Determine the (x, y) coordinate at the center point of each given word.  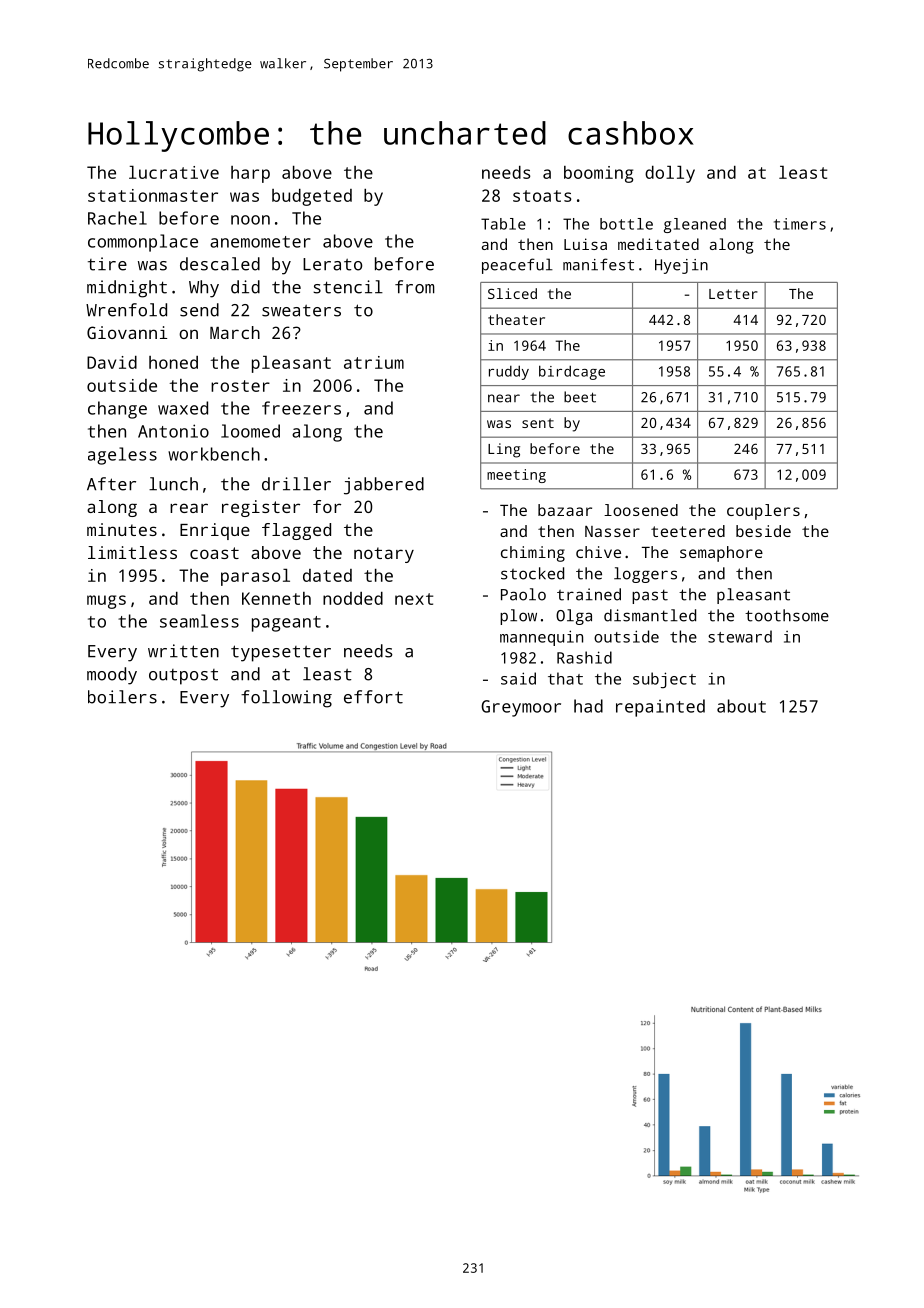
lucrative (174, 172)
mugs (106, 602)
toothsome (787, 615)
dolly (670, 174)
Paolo (523, 594)
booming (598, 174)
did (245, 287)
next (414, 599)
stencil (348, 287)
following (286, 699)
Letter (733, 294)
